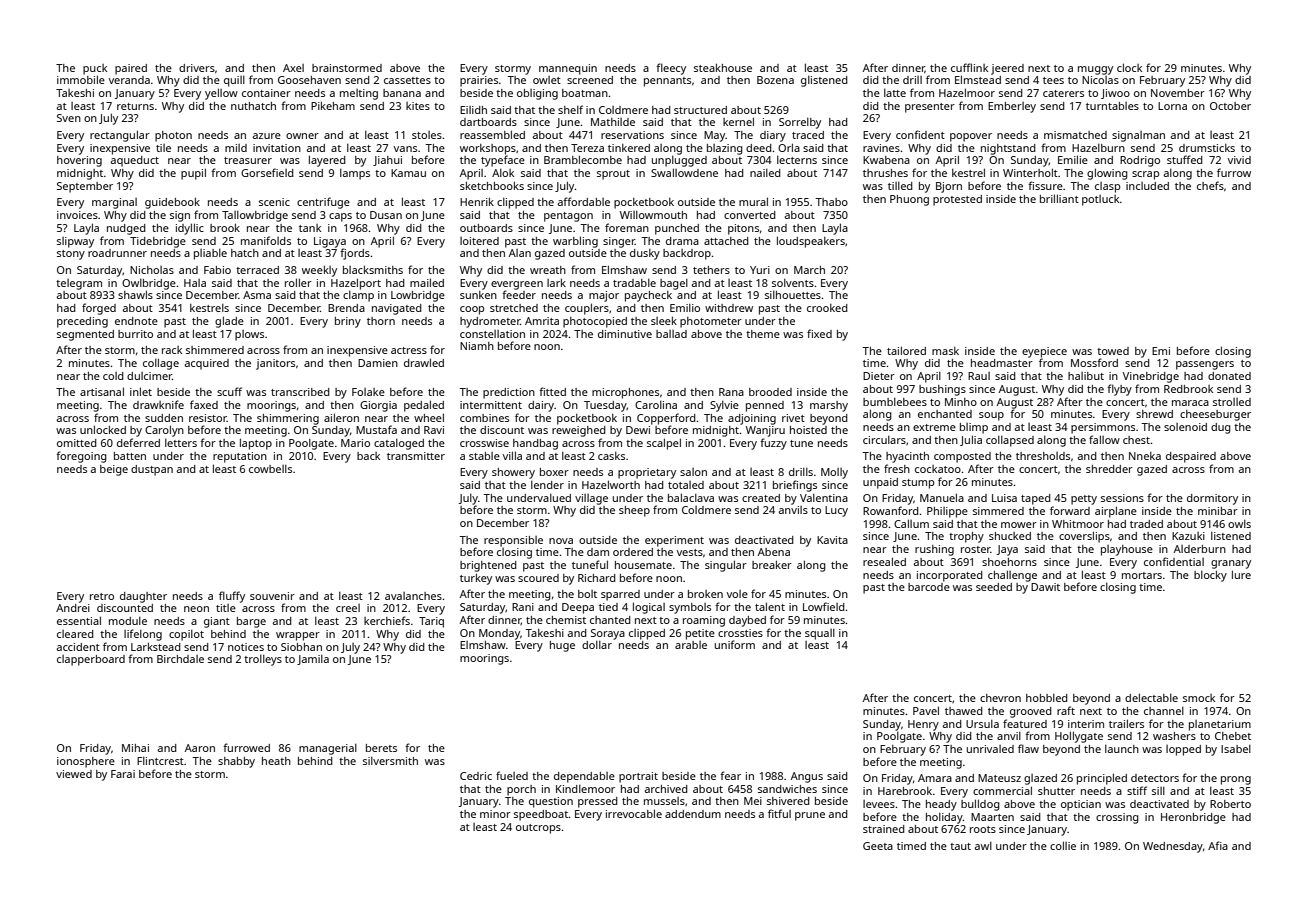  I want to click on cowbells, so click(270, 468).
